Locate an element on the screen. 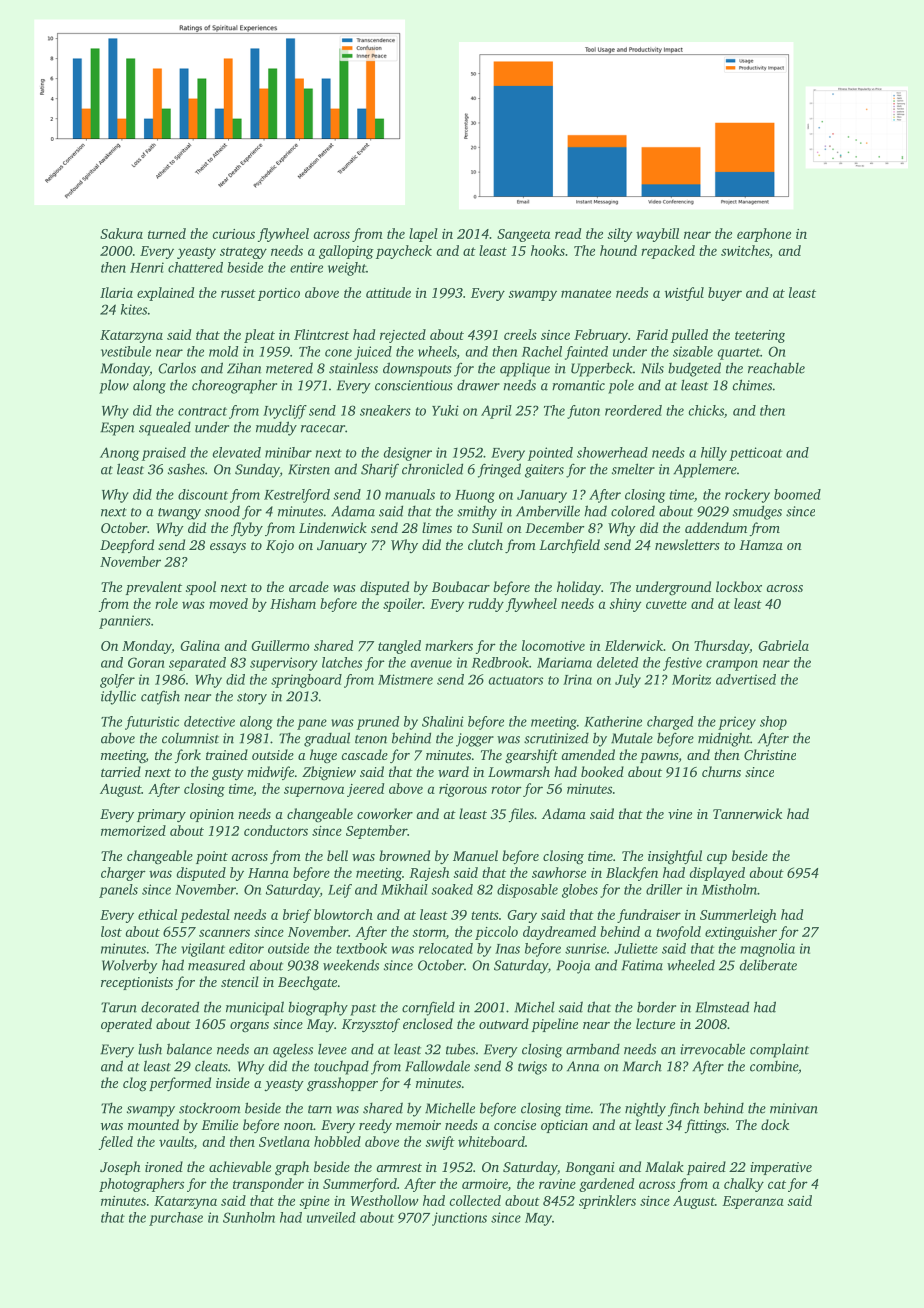 The height and width of the screenshot is (1308, 924). russet is located at coordinates (238, 293).
